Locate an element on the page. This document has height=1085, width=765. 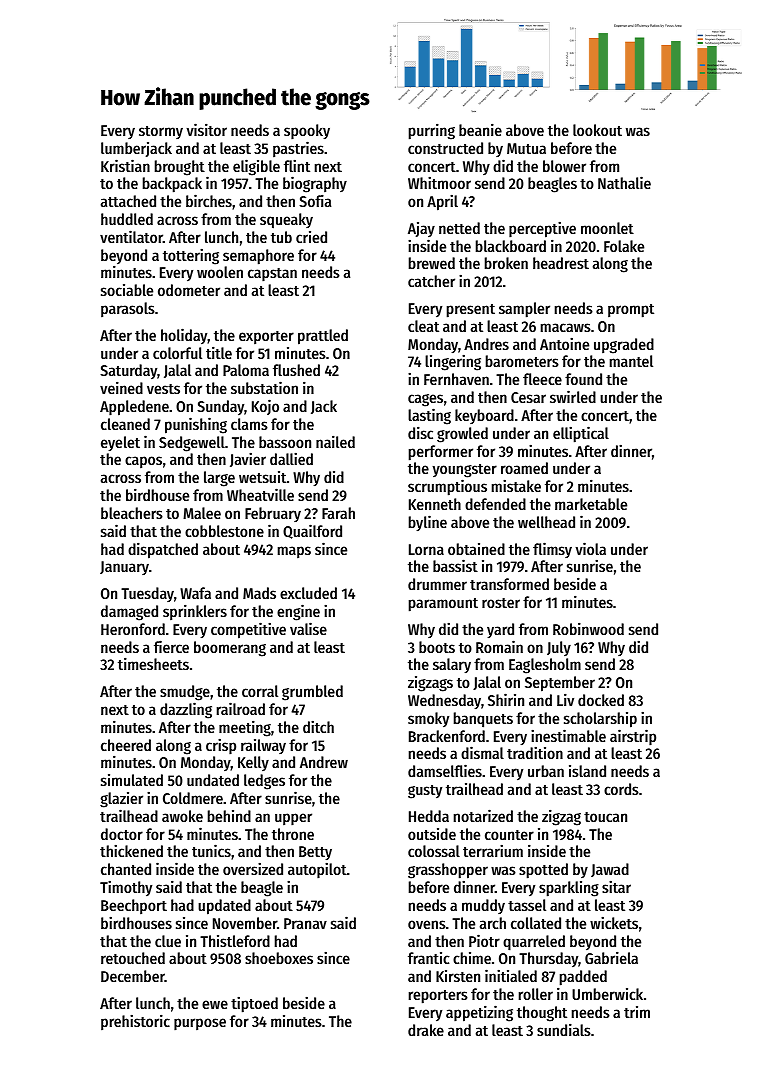
glazier is located at coordinates (121, 800).
